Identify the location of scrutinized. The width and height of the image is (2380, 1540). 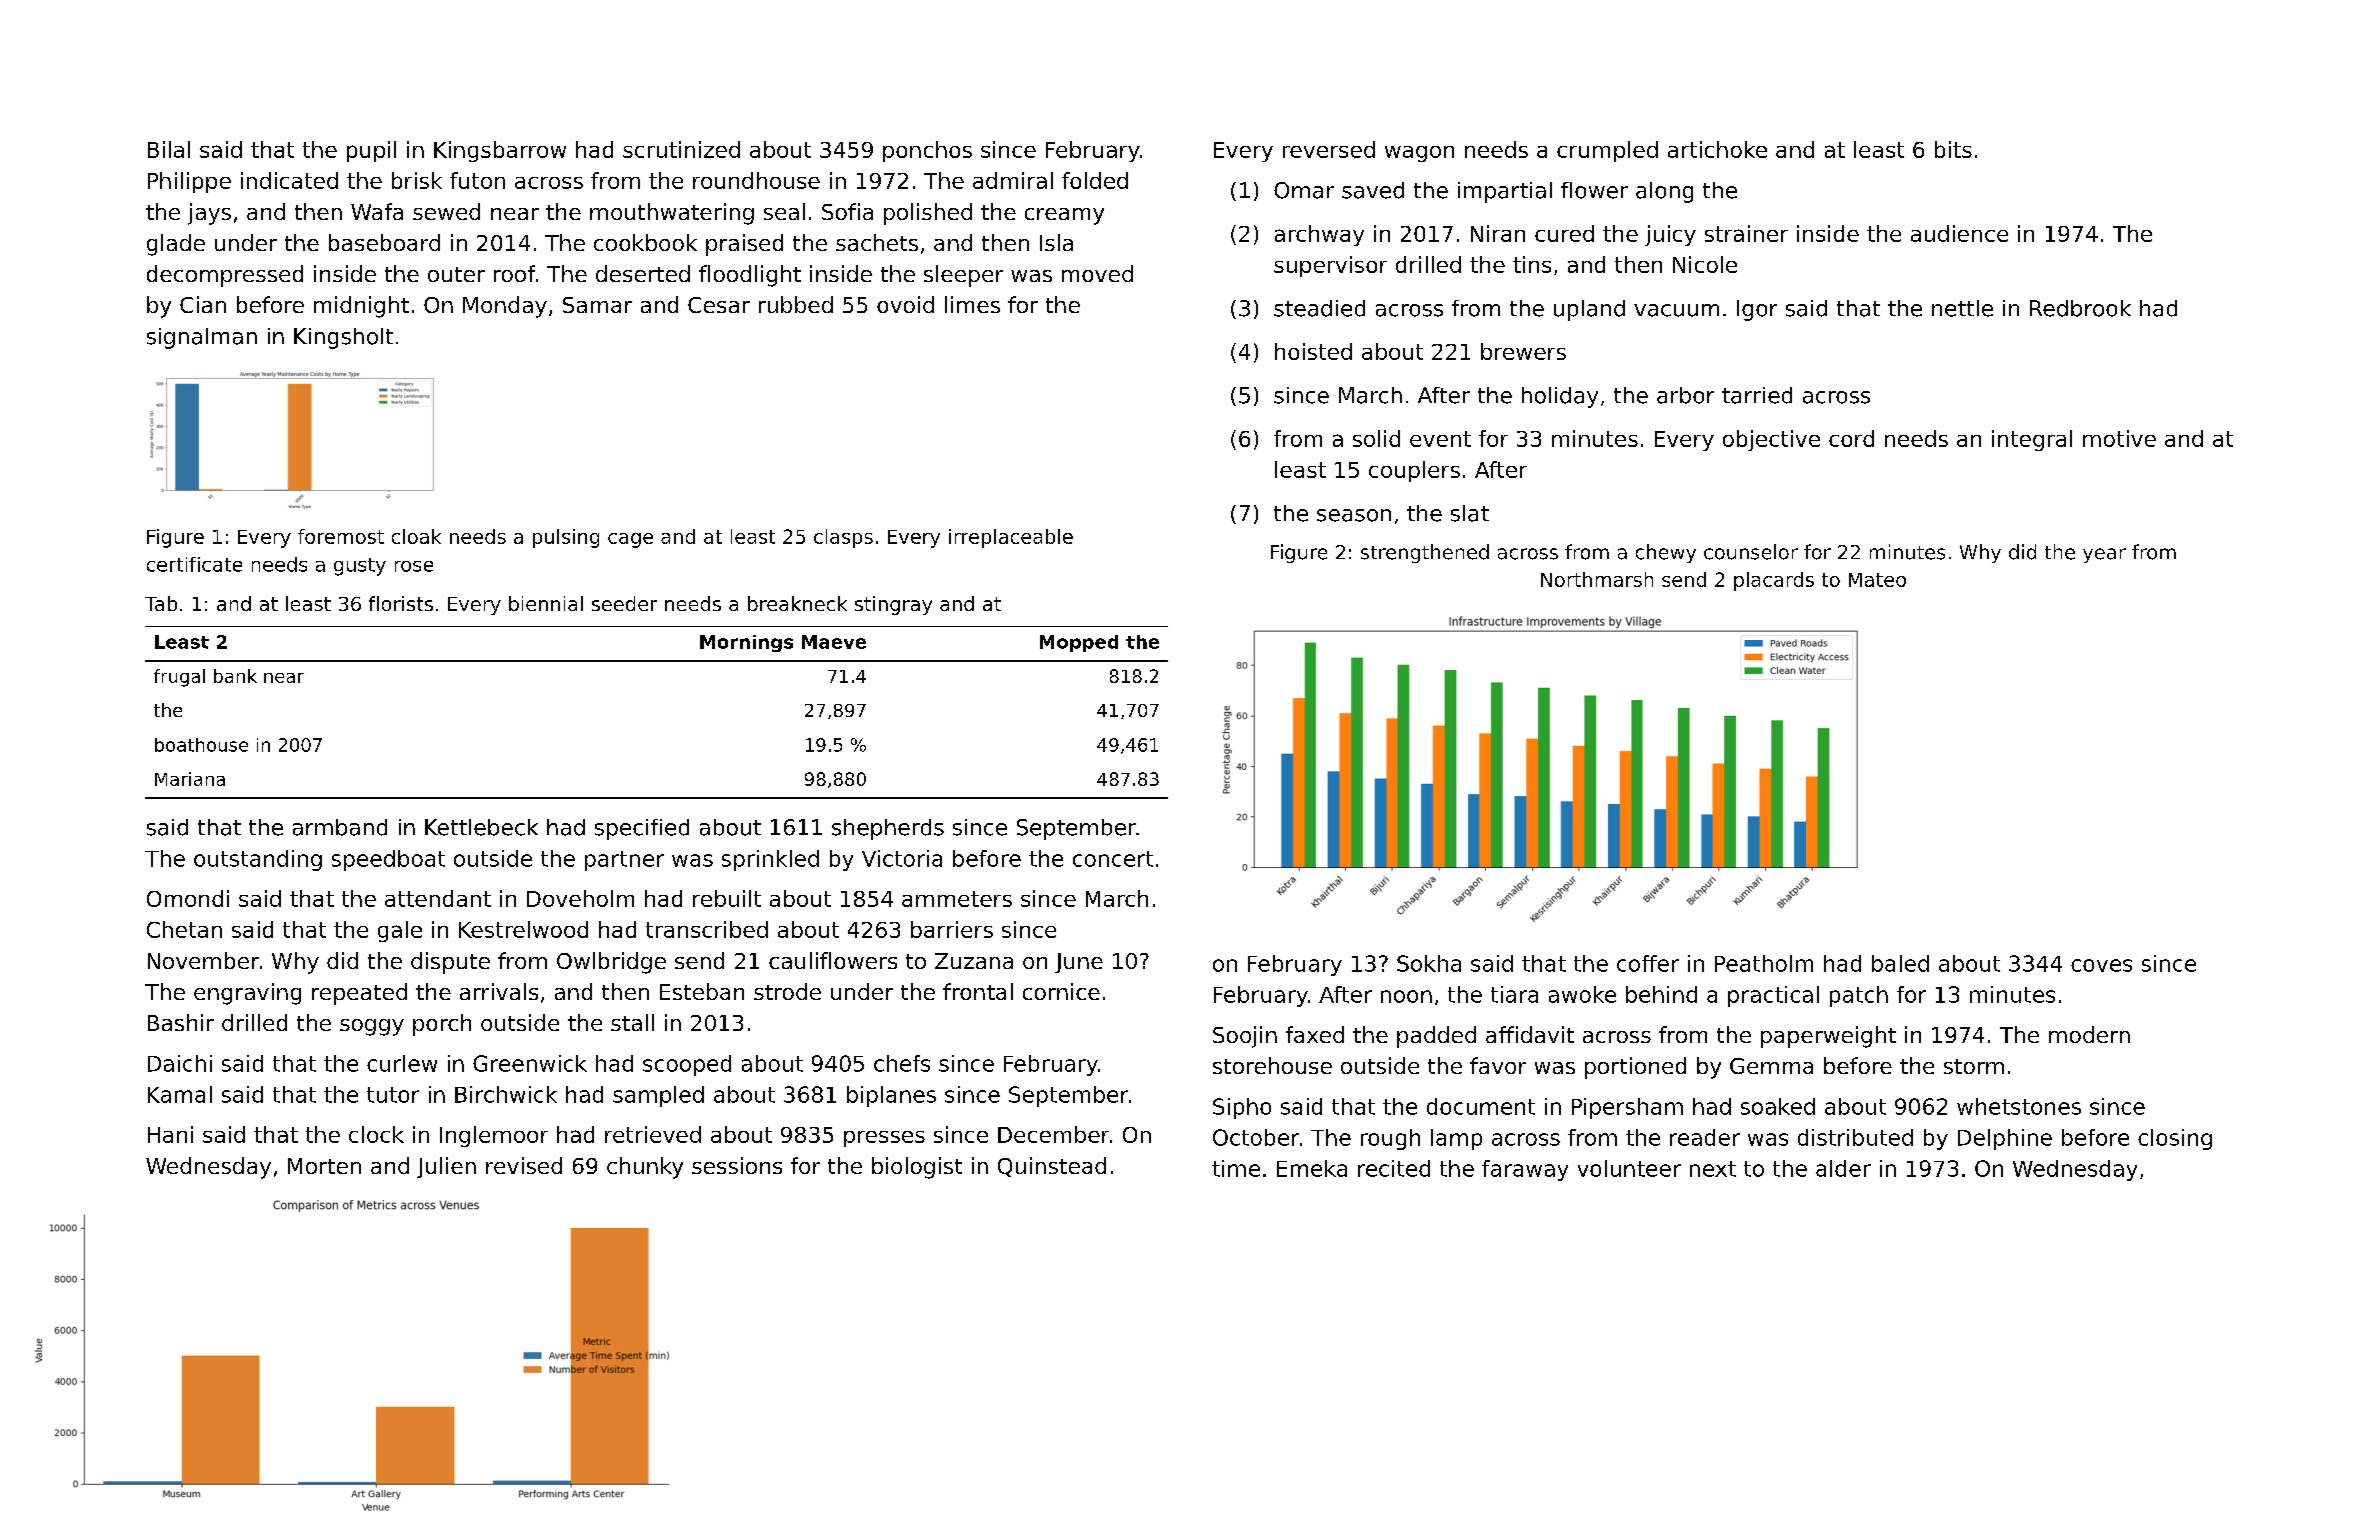
(681, 149).
